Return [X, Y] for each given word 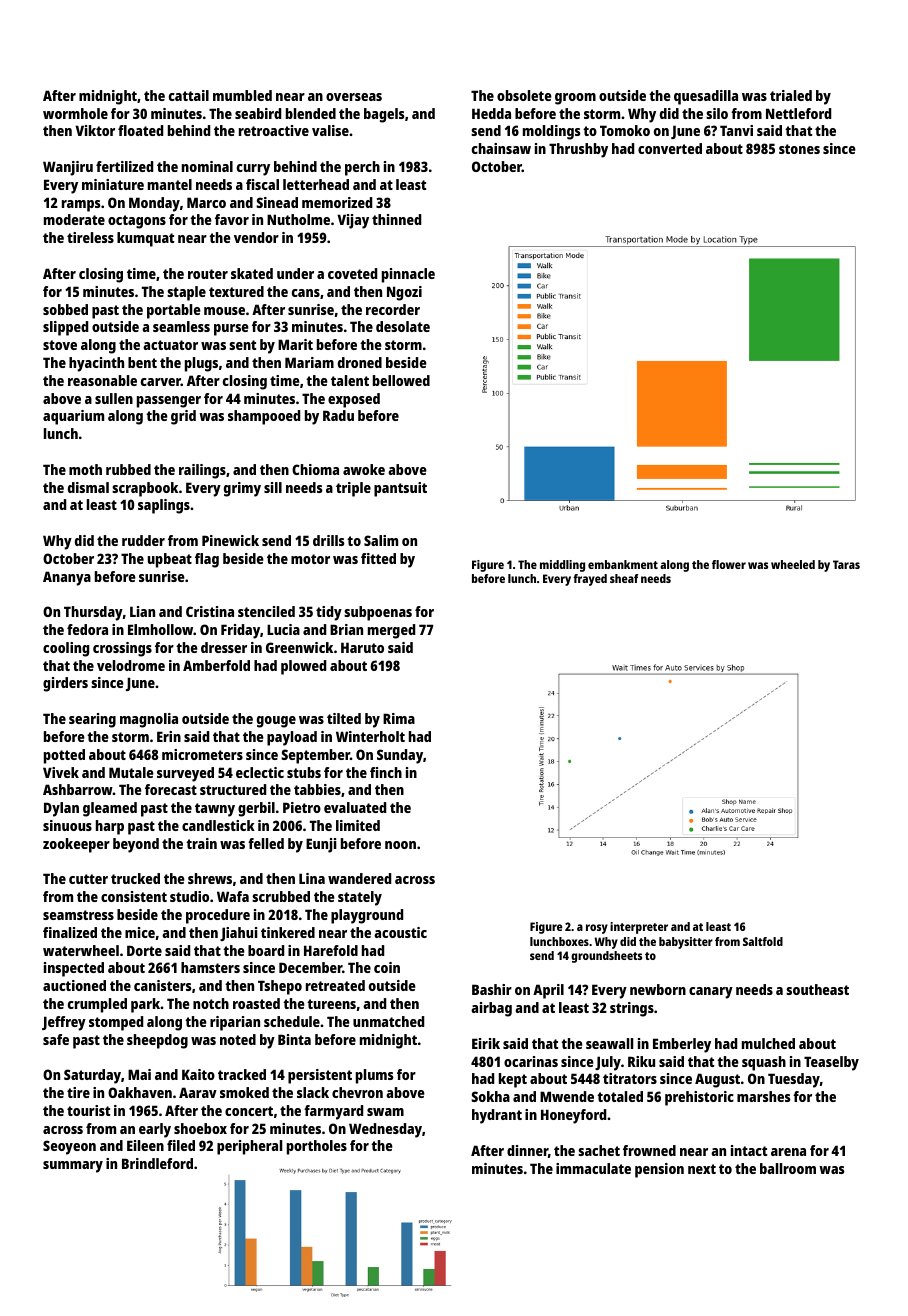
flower [729, 564]
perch [362, 168]
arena [788, 1152]
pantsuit [400, 489]
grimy [242, 489]
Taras [846, 564]
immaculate [593, 1168]
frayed [590, 580]
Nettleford [798, 113]
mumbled [242, 95]
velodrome [131, 665]
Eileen [145, 1145]
